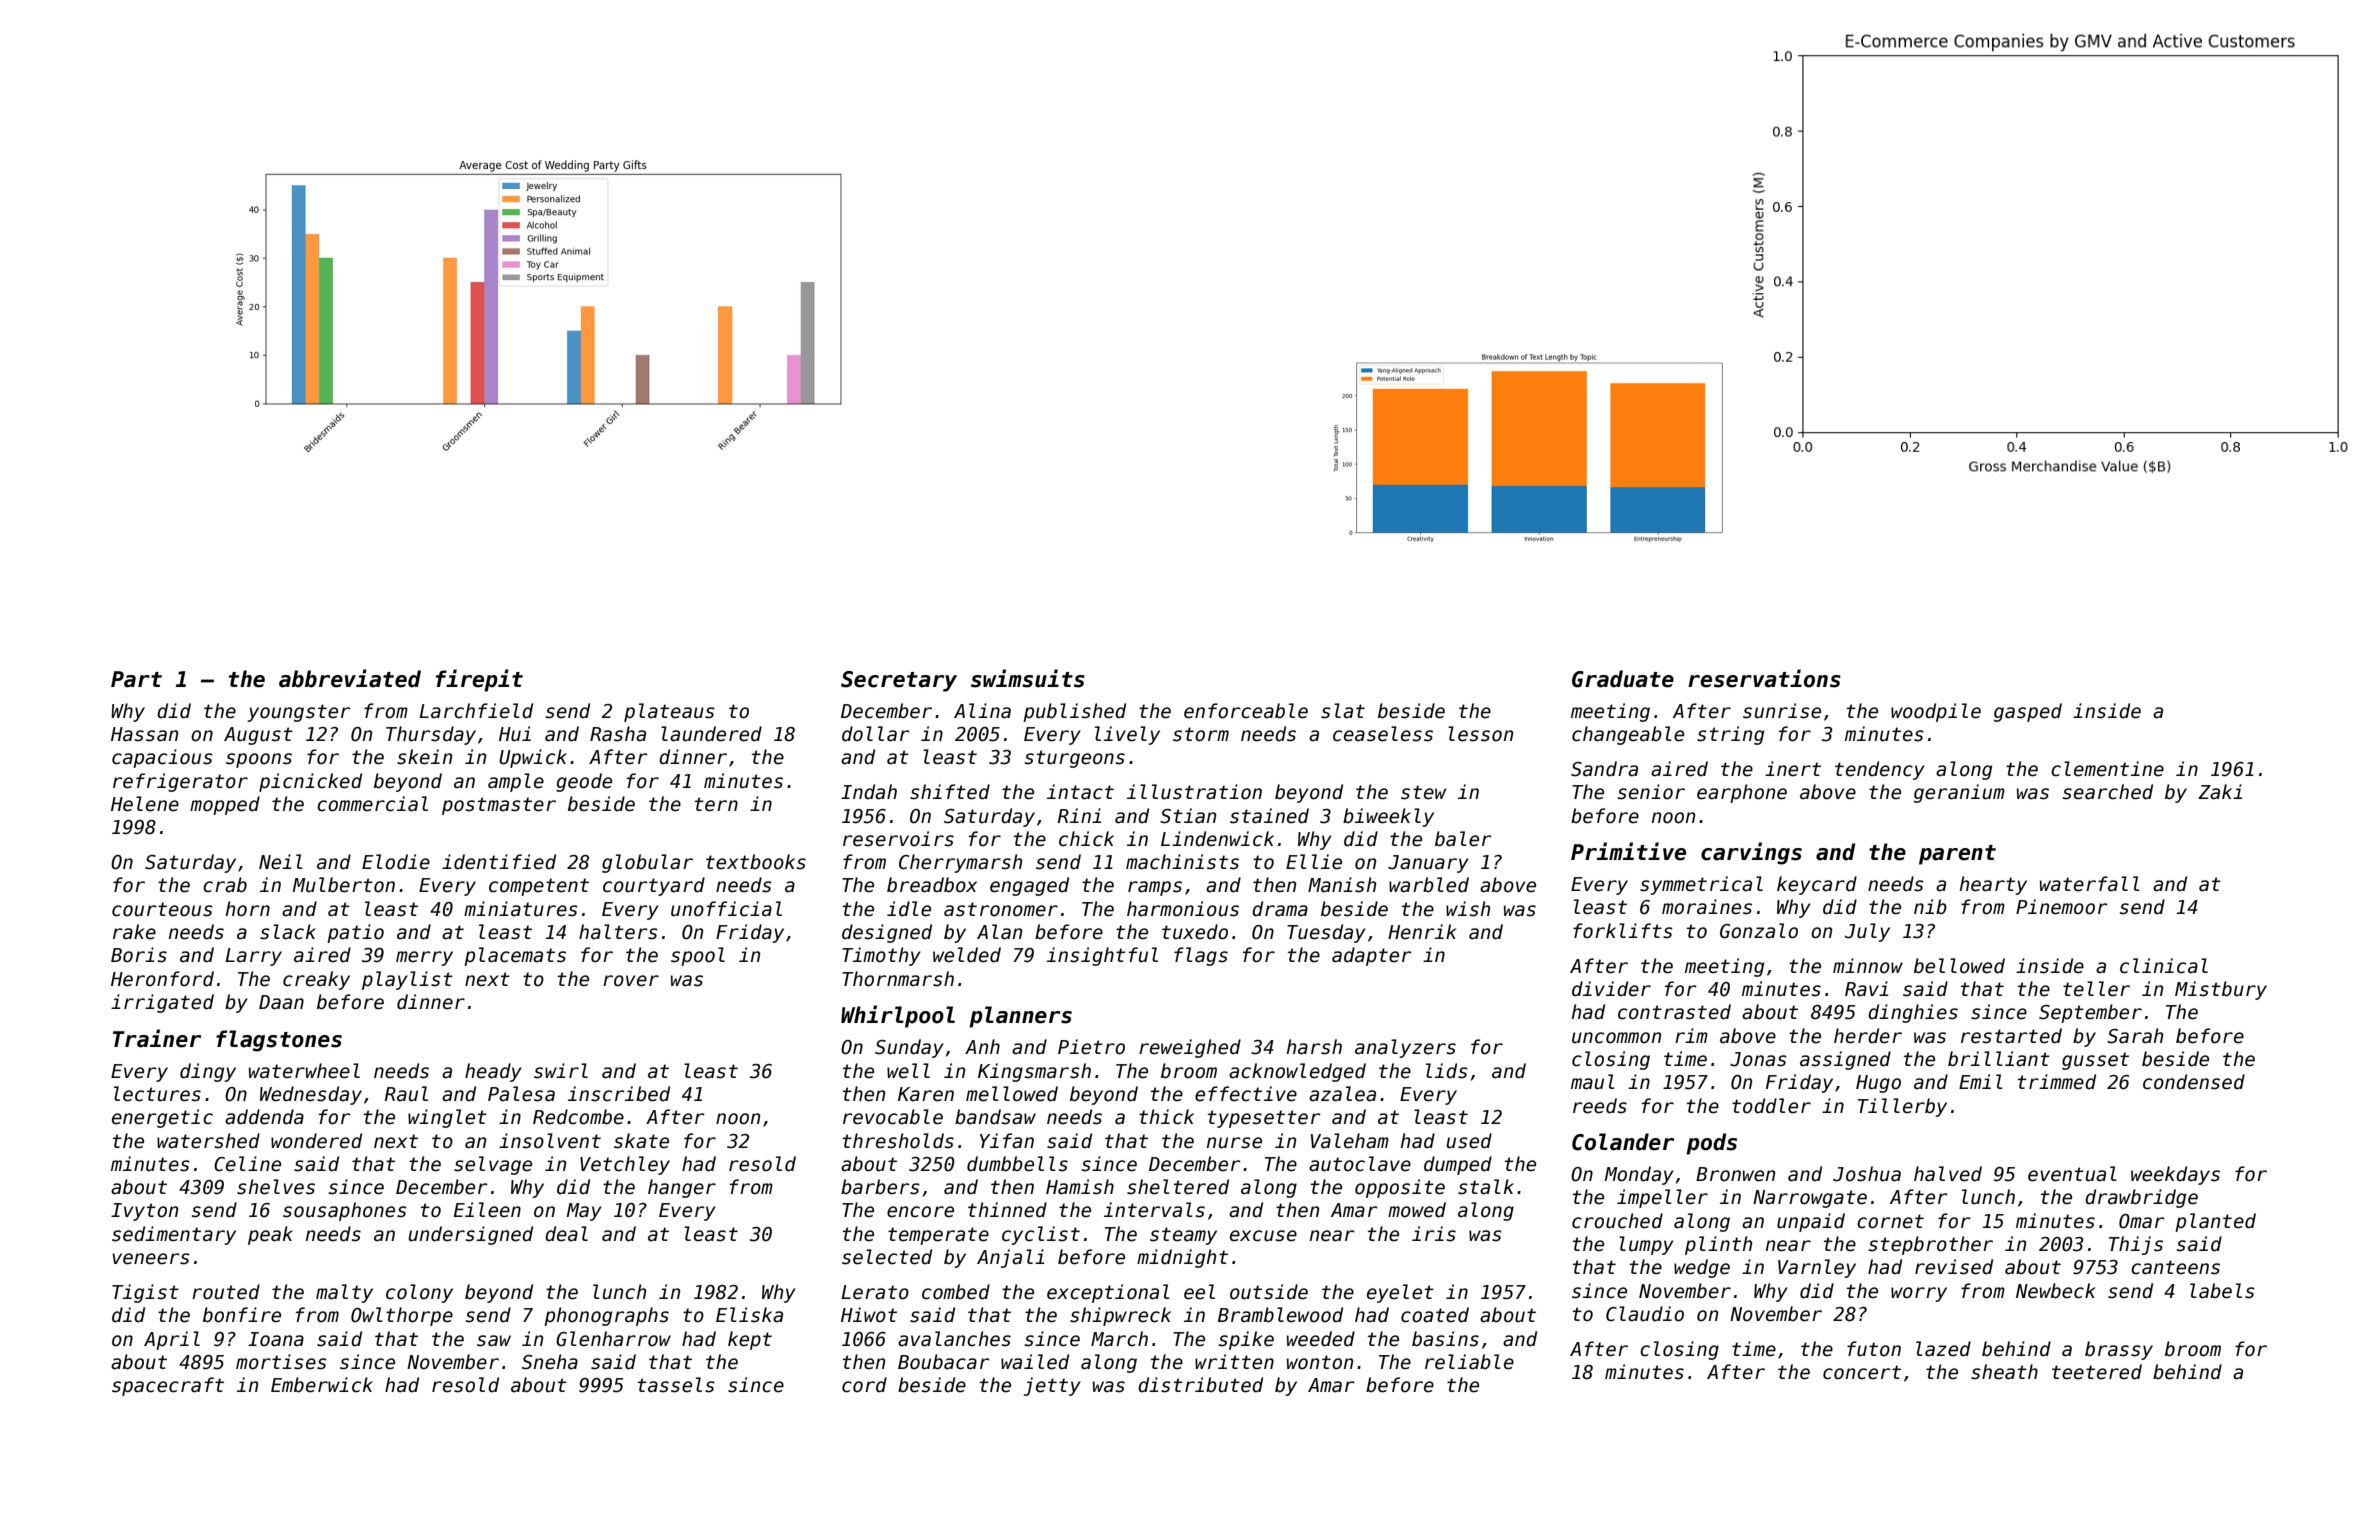  Describe the element at coordinates (1342, 1094) in the document. I see `azalea` at that location.
